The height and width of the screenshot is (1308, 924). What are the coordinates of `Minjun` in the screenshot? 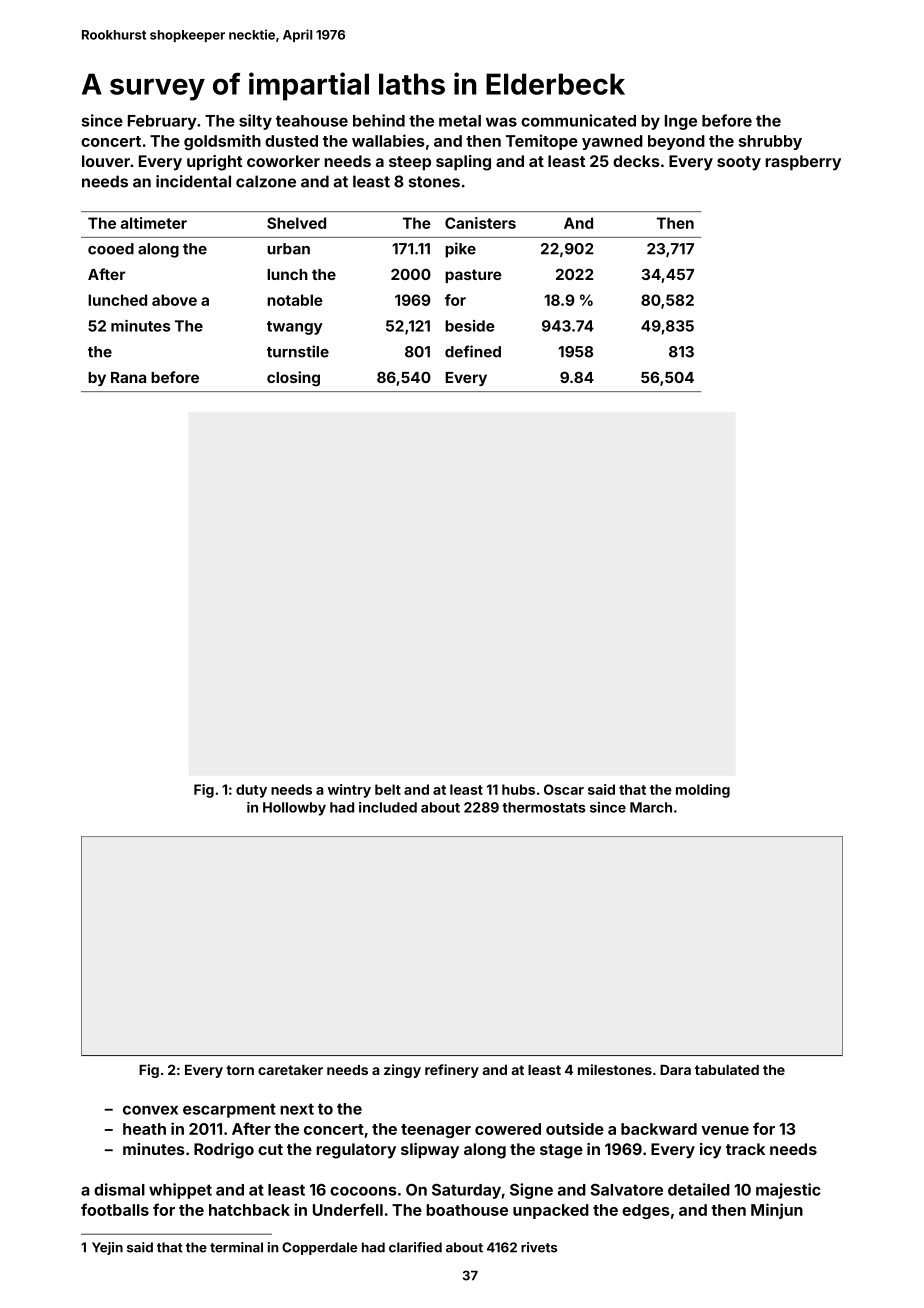 It's located at (777, 1211).
